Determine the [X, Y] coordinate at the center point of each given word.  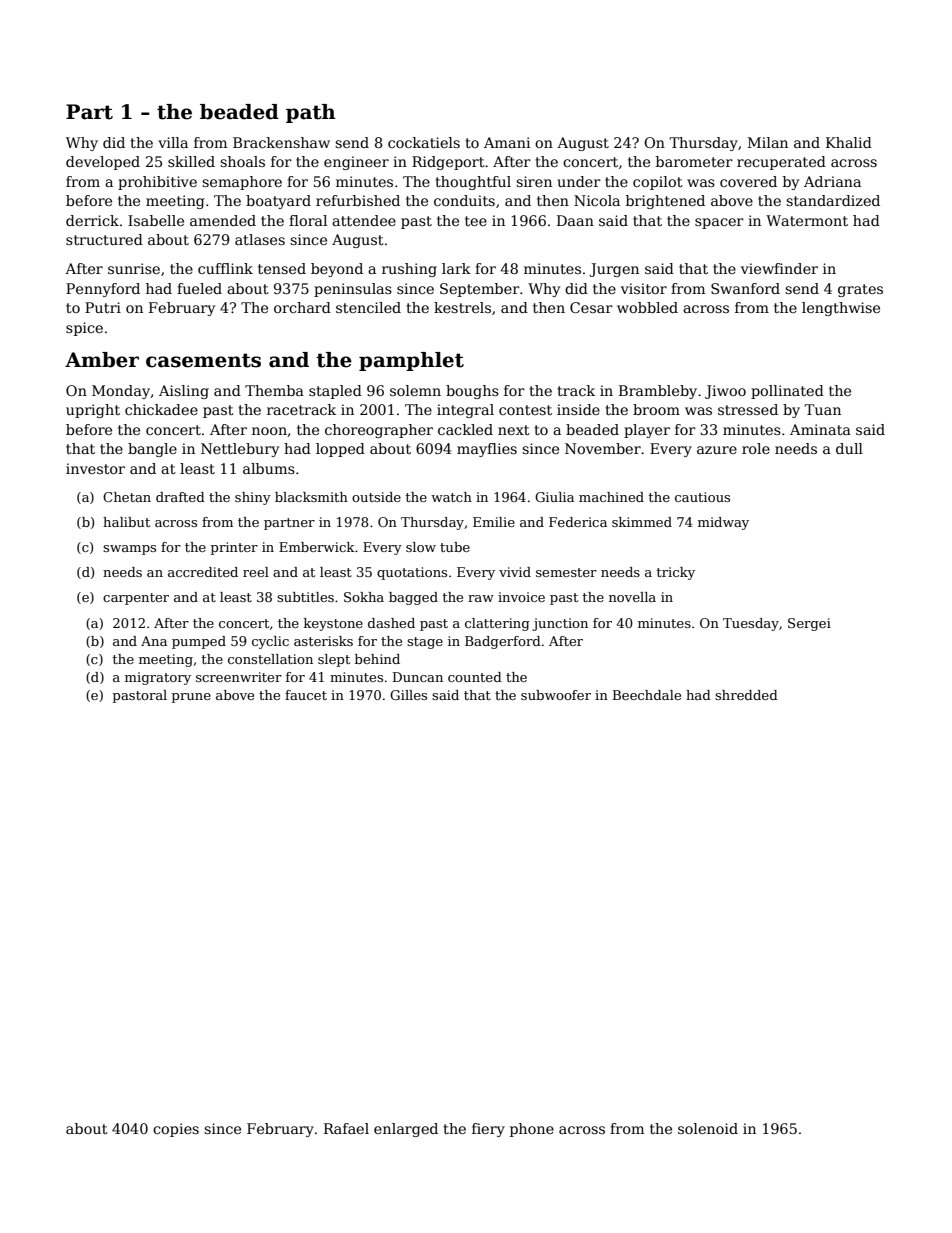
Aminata [820, 429]
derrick [92, 220]
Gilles [408, 695]
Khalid [849, 142]
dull [849, 448]
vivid [515, 572]
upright [93, 411]
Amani [507, 142]
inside [578, 409]
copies [176, 1130]
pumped [199, 642]
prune [191, 698]
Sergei [809, 624]
